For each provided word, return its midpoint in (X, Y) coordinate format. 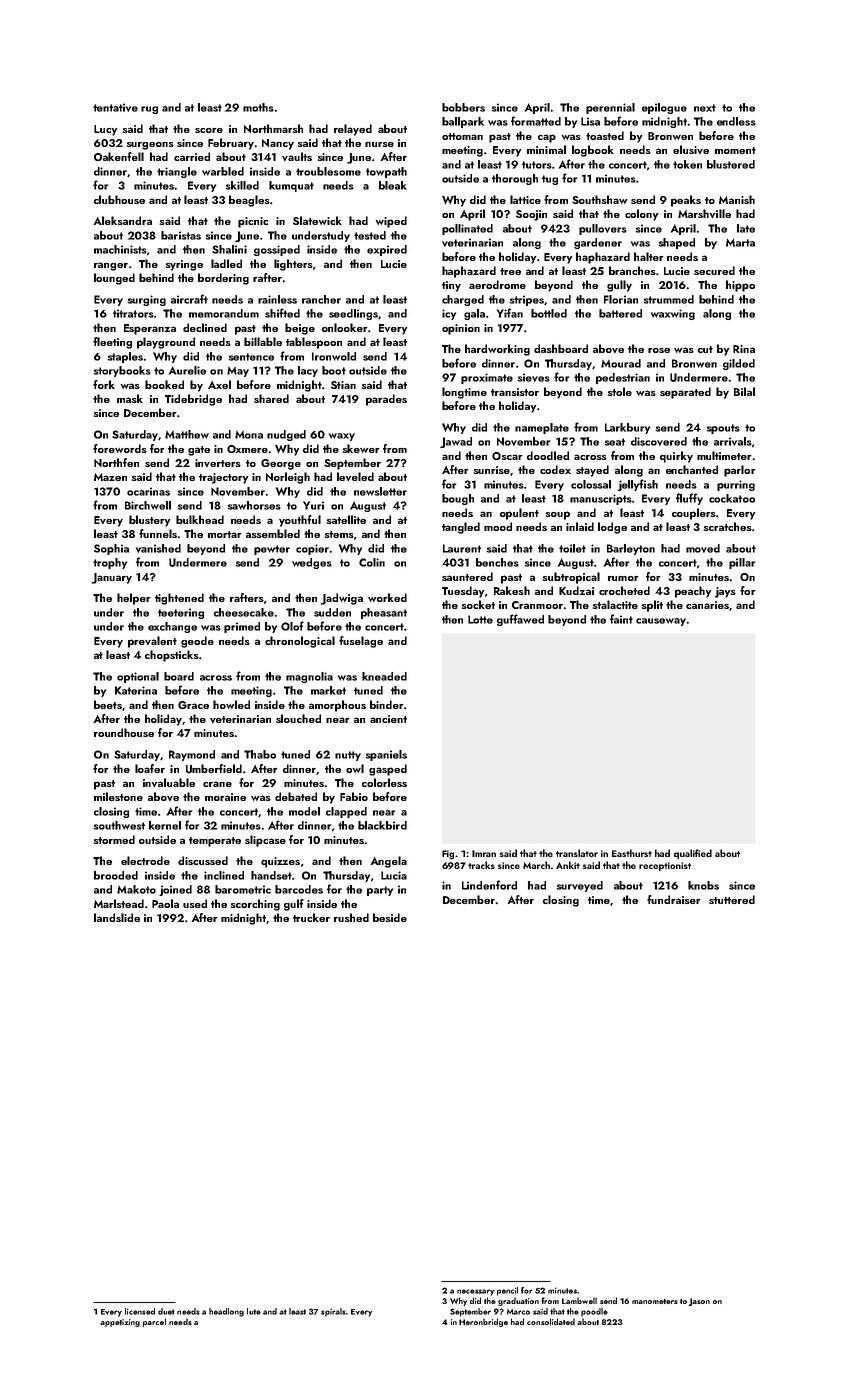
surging (146, 300)
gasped (388, 770)
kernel (165, 825)
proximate (487, 378)
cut (705, 349)
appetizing (120, 1323)
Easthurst (632, 853)
